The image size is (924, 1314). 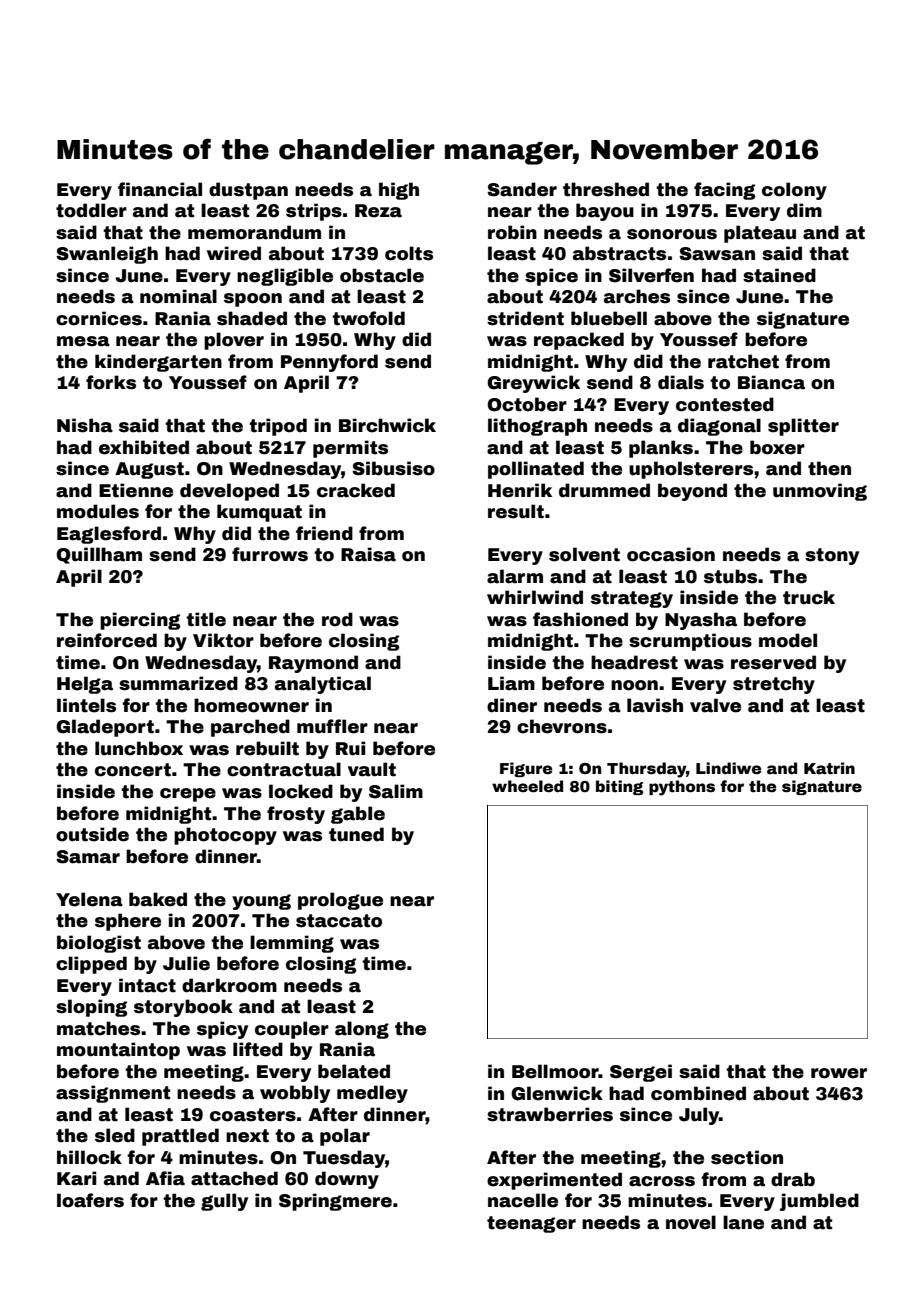 What do you see at coordinates (511, 683) in the screenshot?
I see `Liam` at bounding box center [511, 683].
